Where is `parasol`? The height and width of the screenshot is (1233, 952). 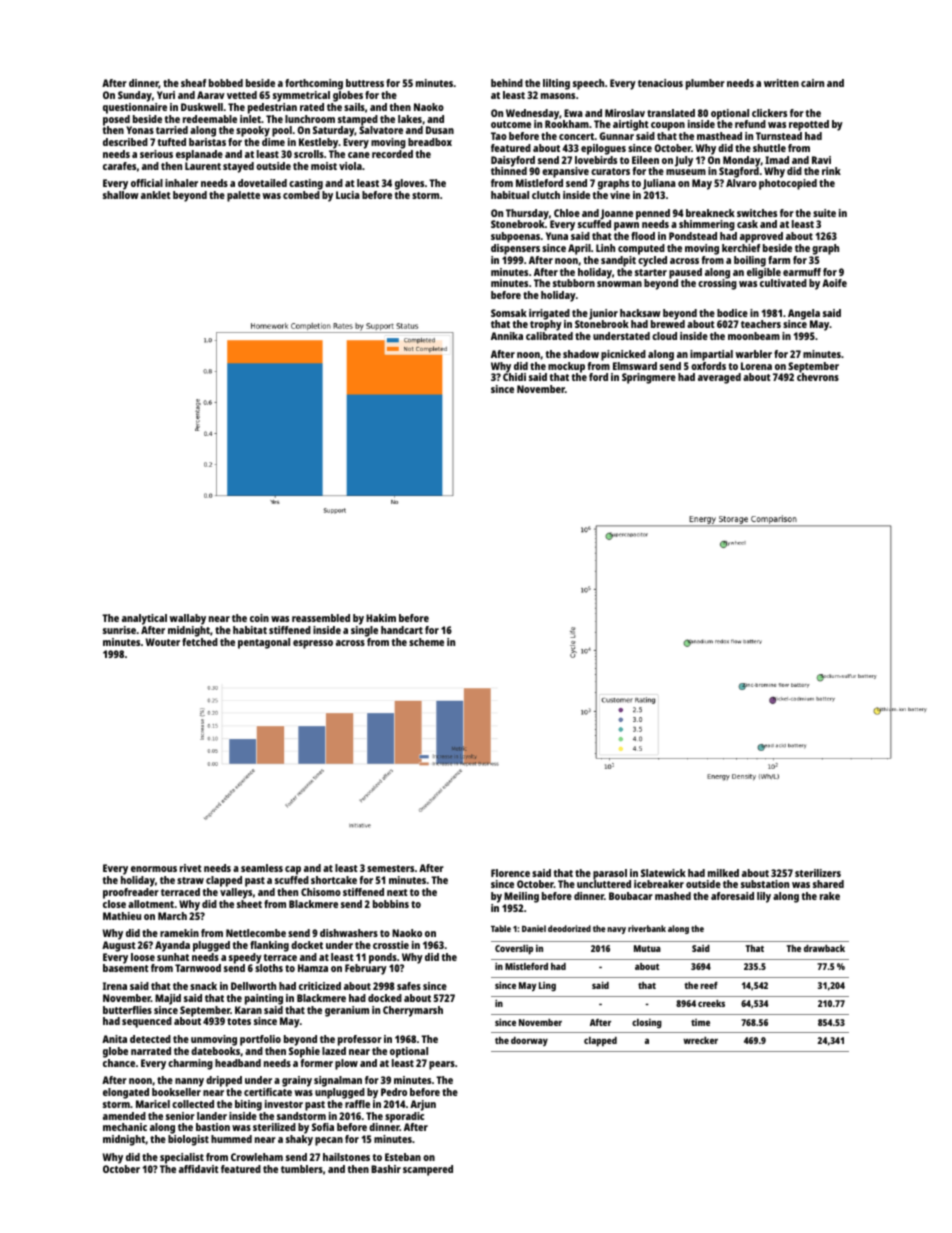
parasol is located at coordinates (610, 874).
